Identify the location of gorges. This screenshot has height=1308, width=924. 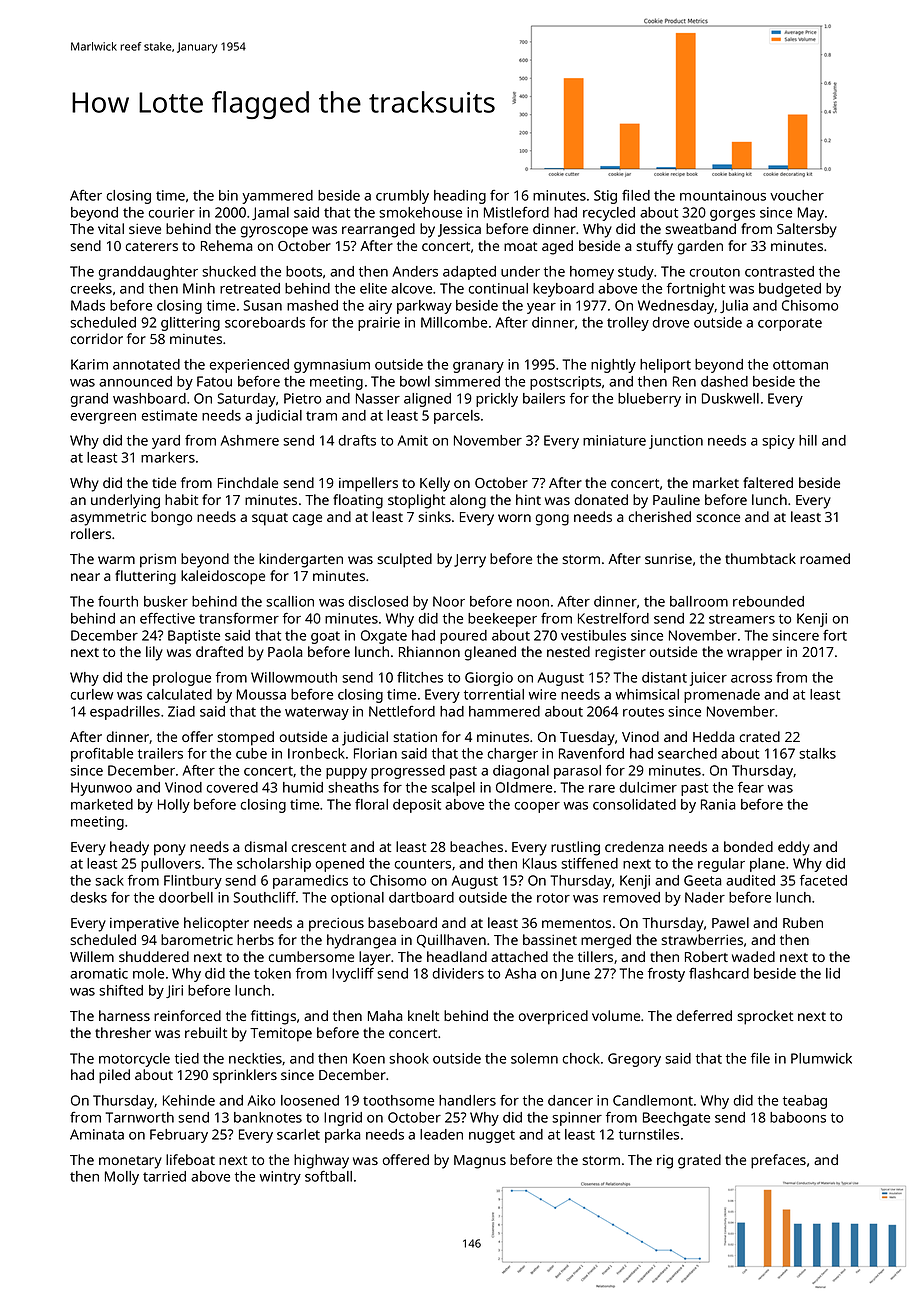
(732, 215).
